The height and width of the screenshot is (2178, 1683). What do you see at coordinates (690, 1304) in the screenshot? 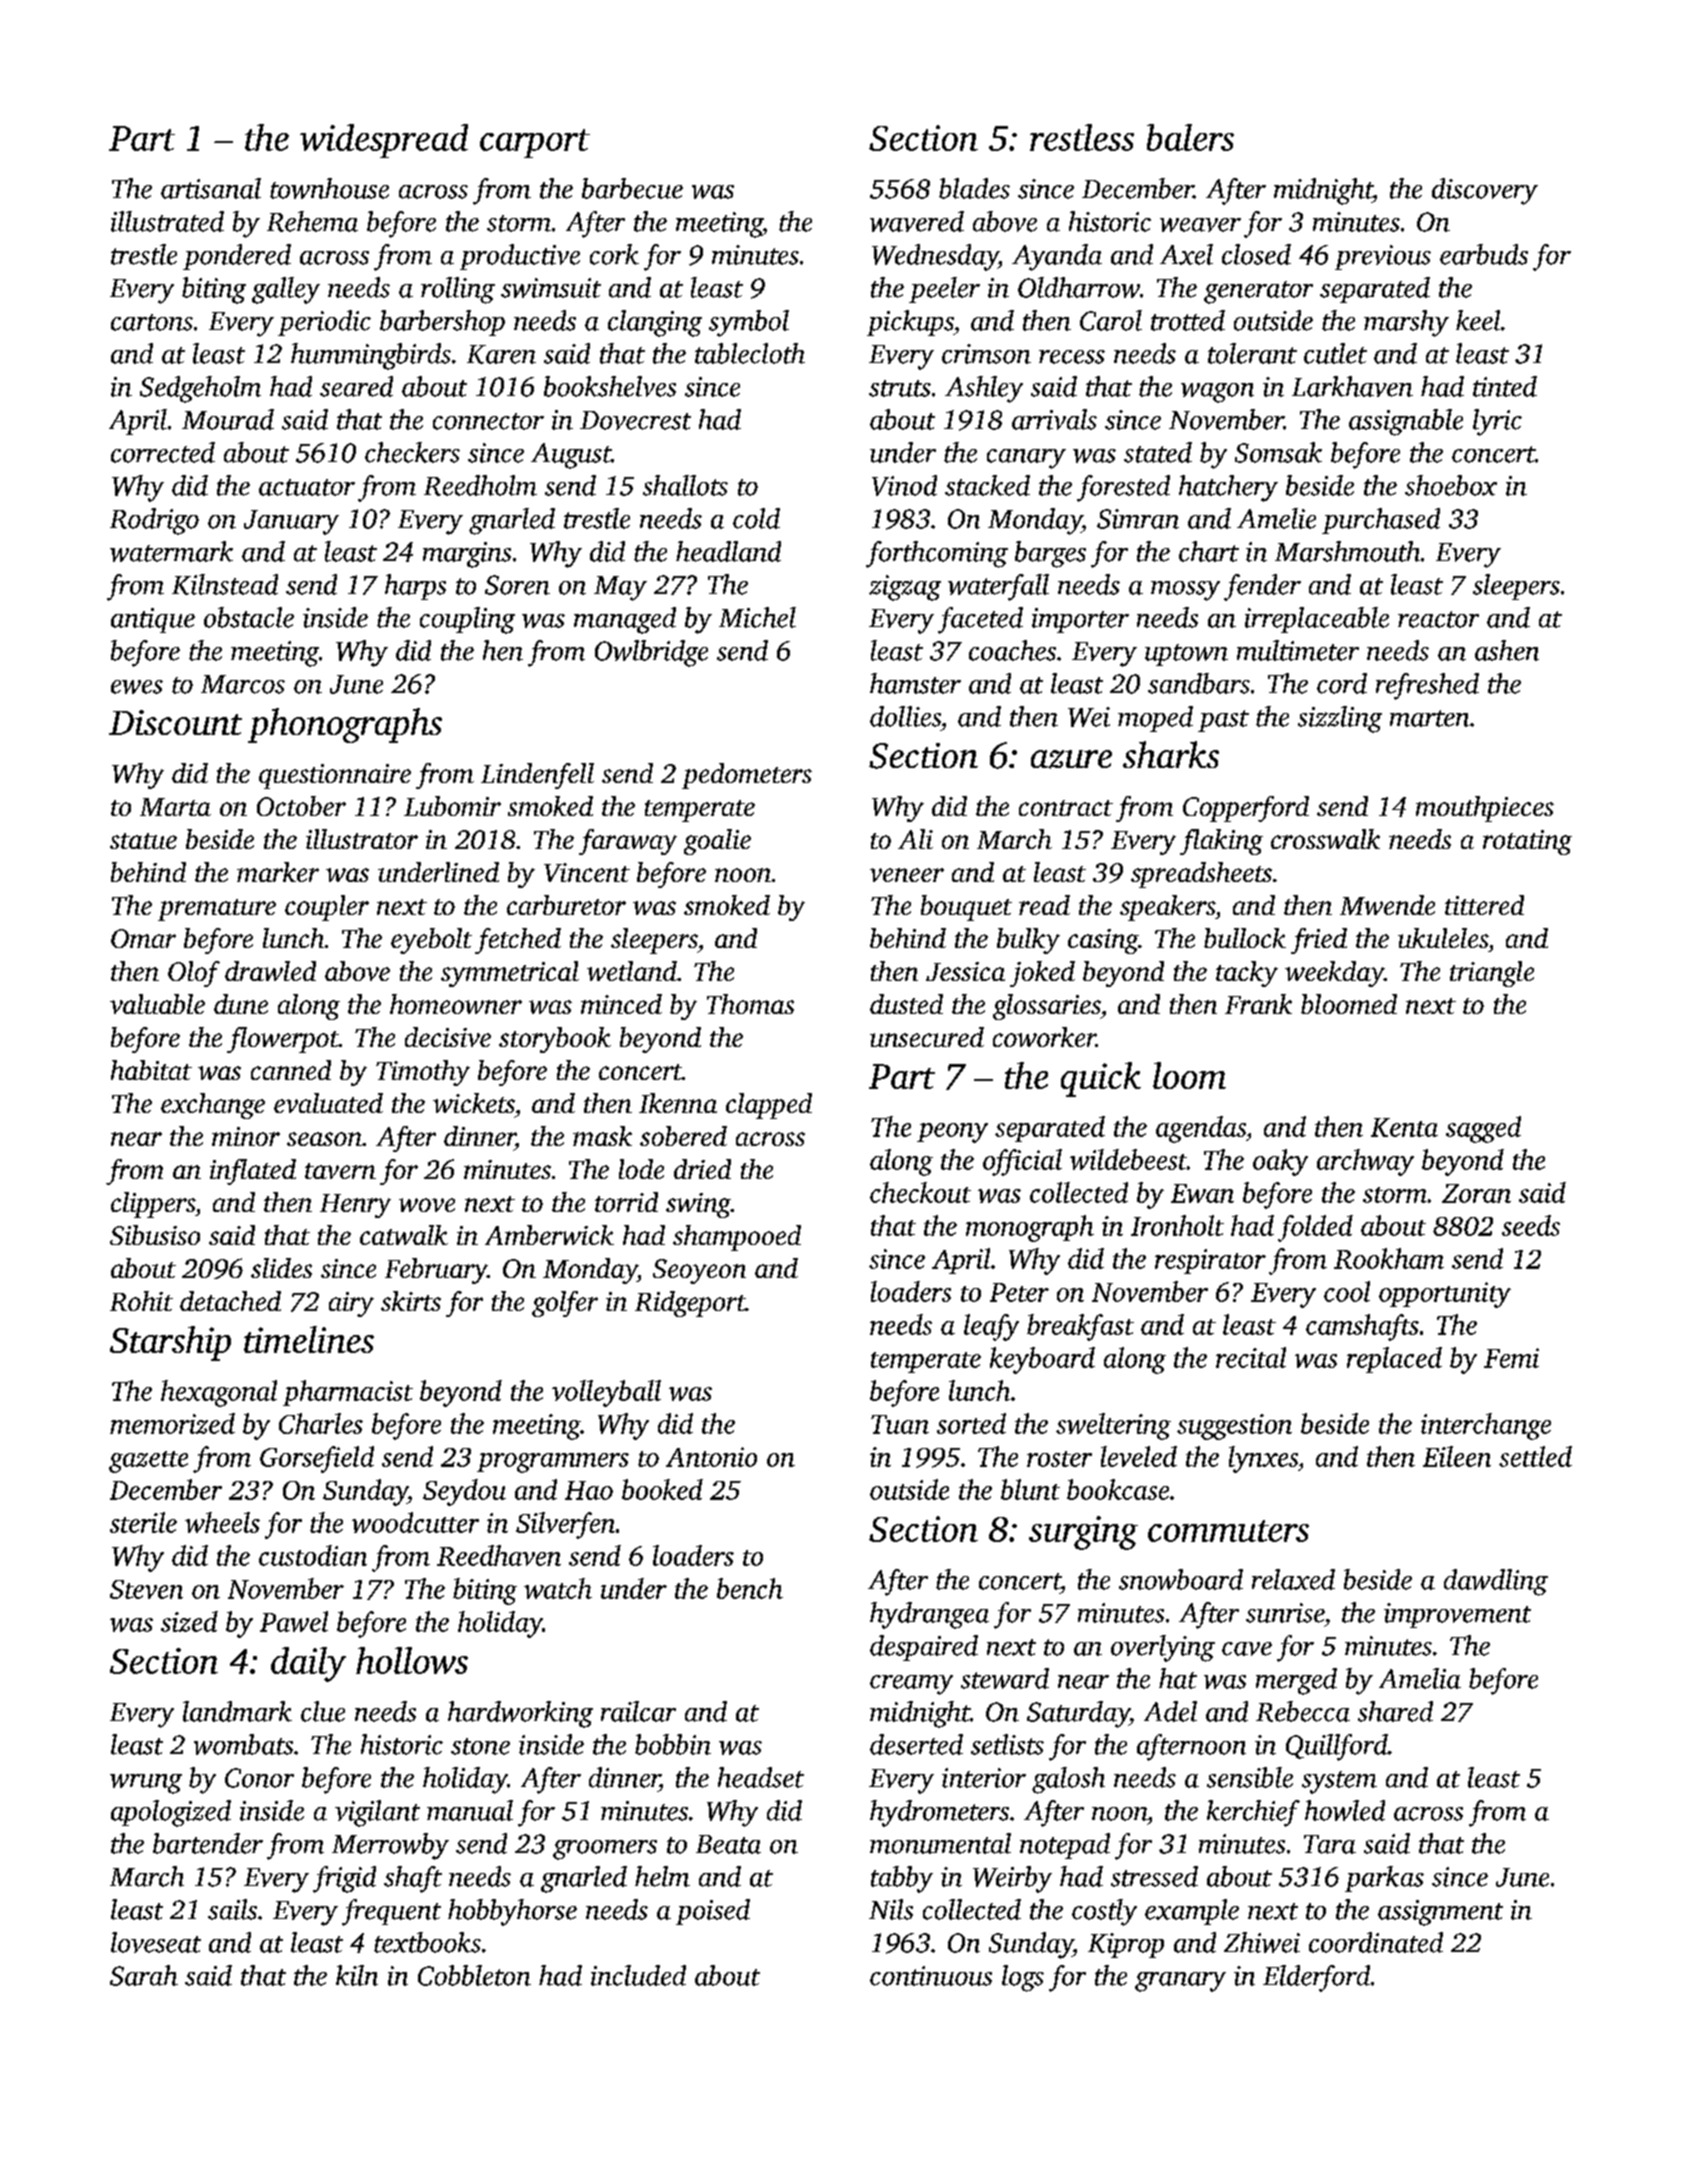
I see `Ridgeport` at bounding box center [690, 1304].
